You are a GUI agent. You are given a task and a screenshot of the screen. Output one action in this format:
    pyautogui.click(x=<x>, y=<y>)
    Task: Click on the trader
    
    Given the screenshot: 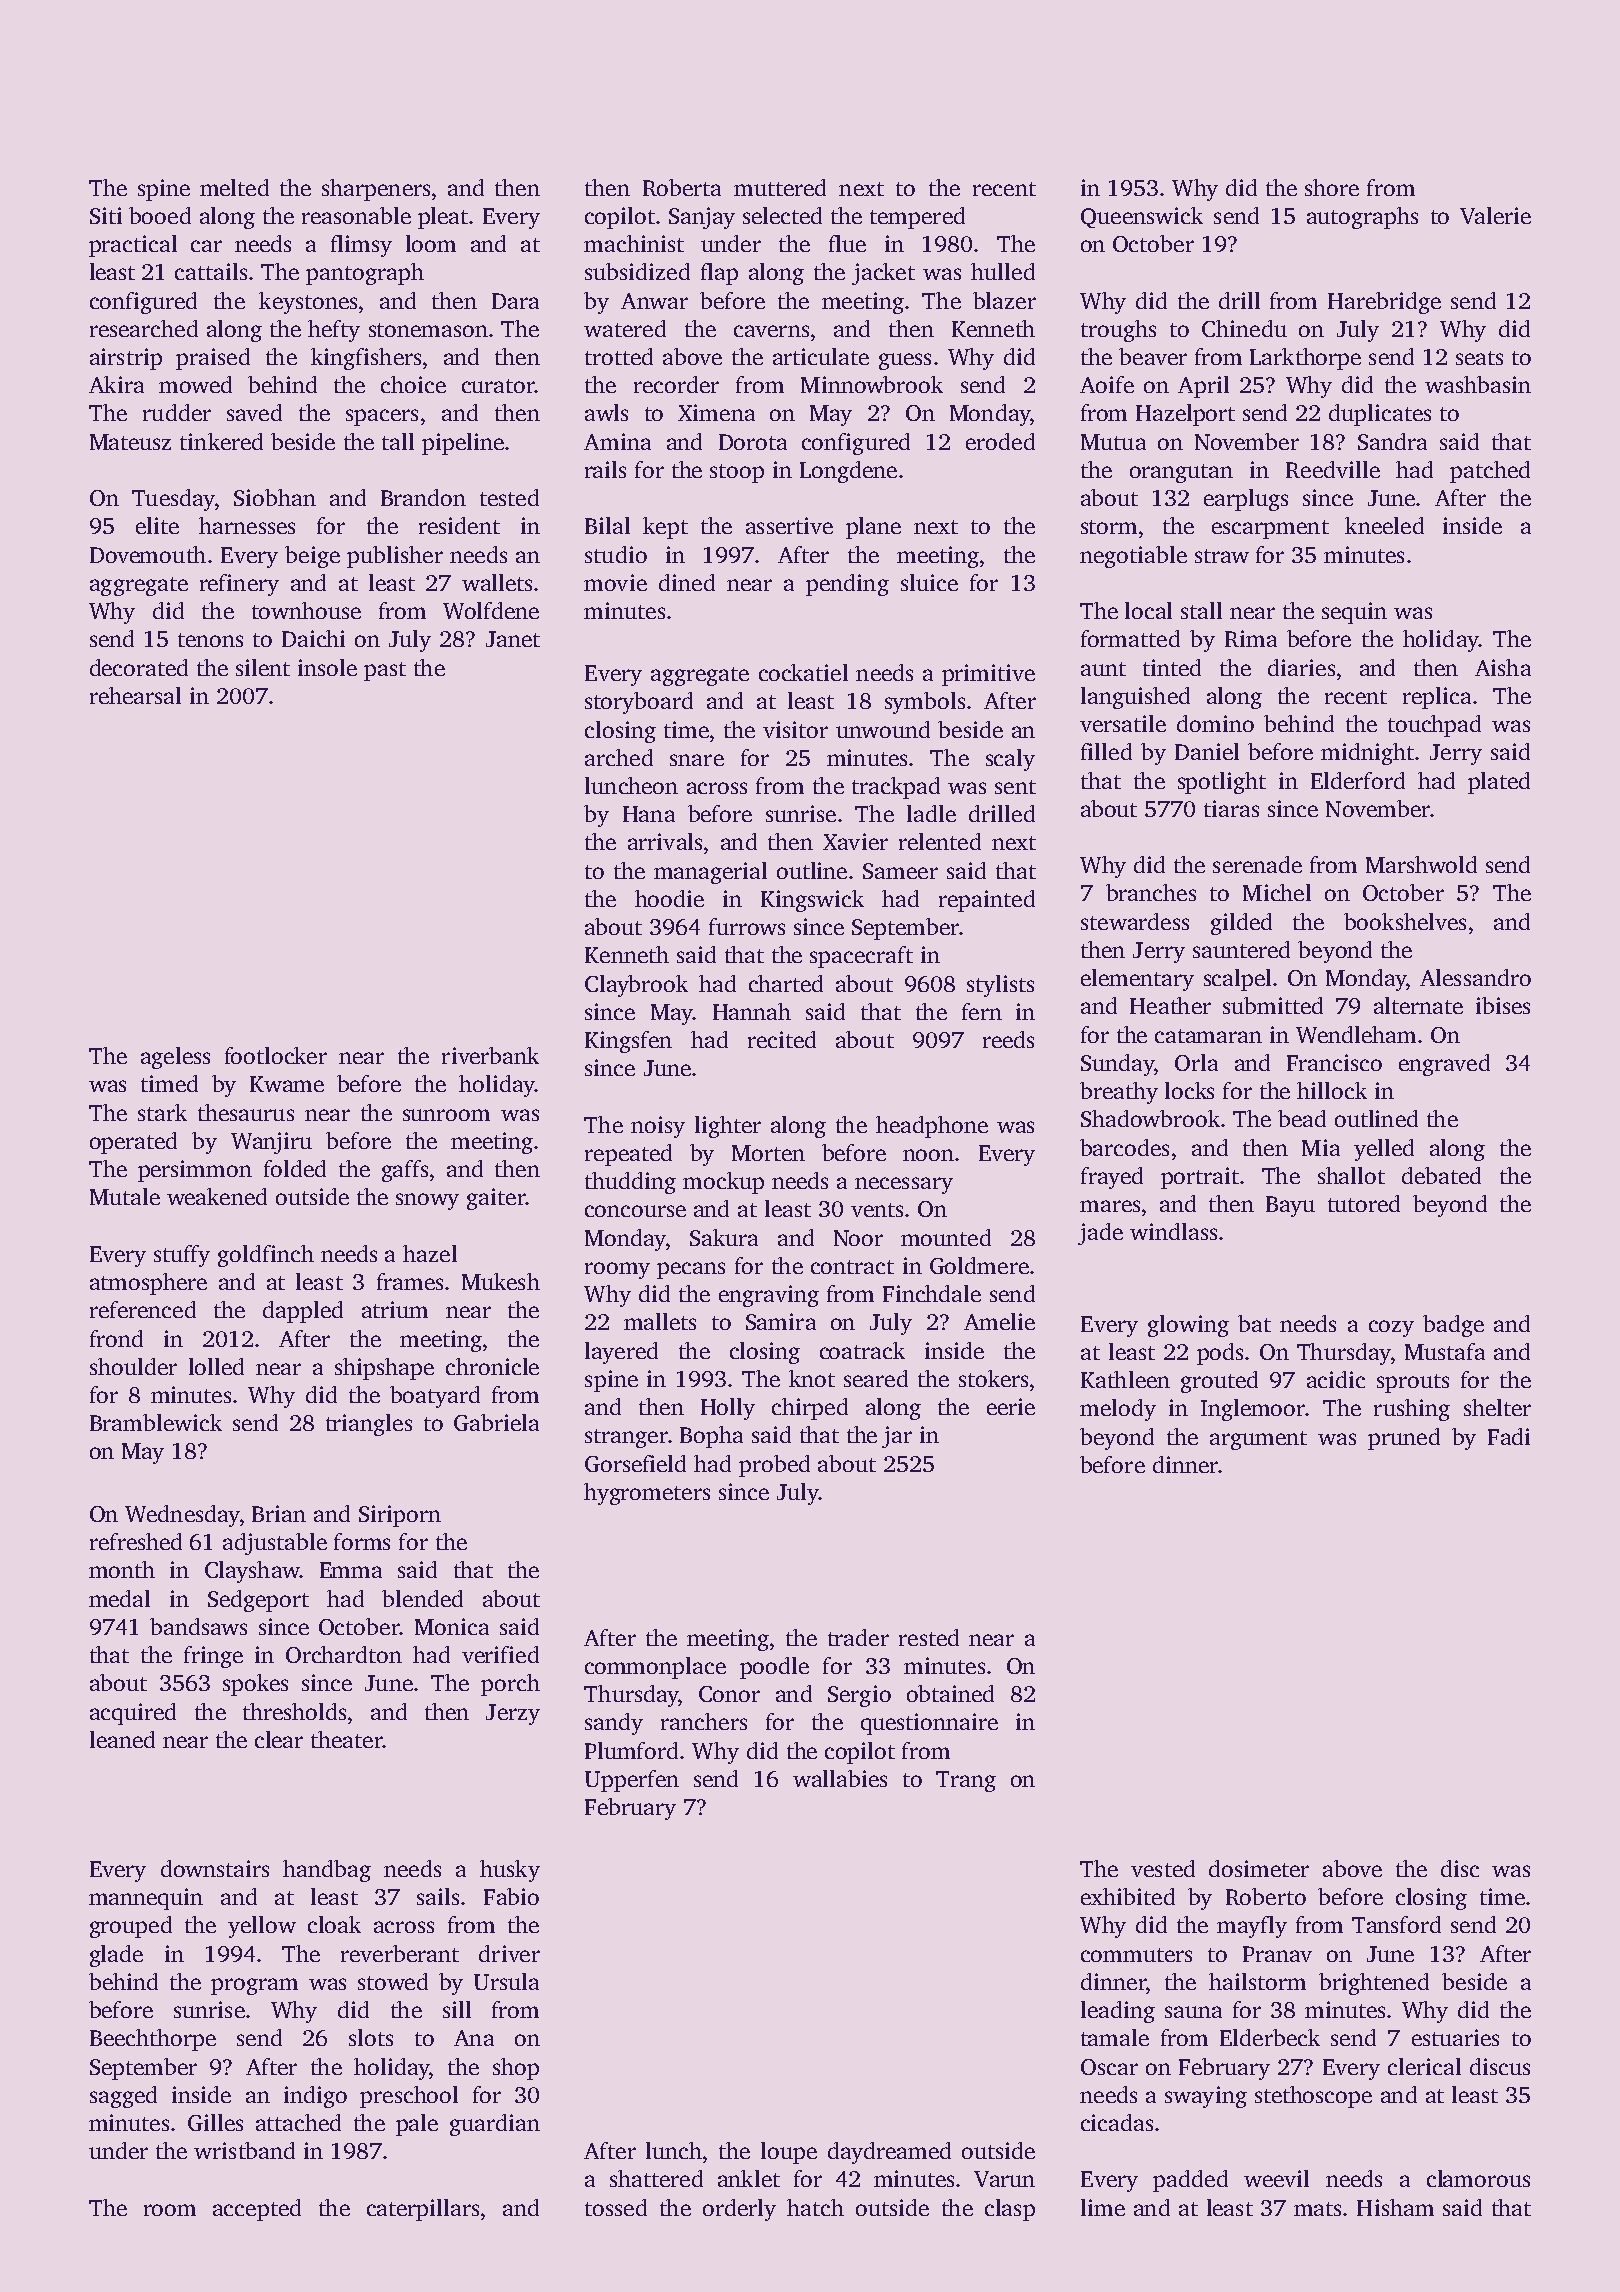 What is the action you would take?
    pyautogui.click(x=858, y=1637)
